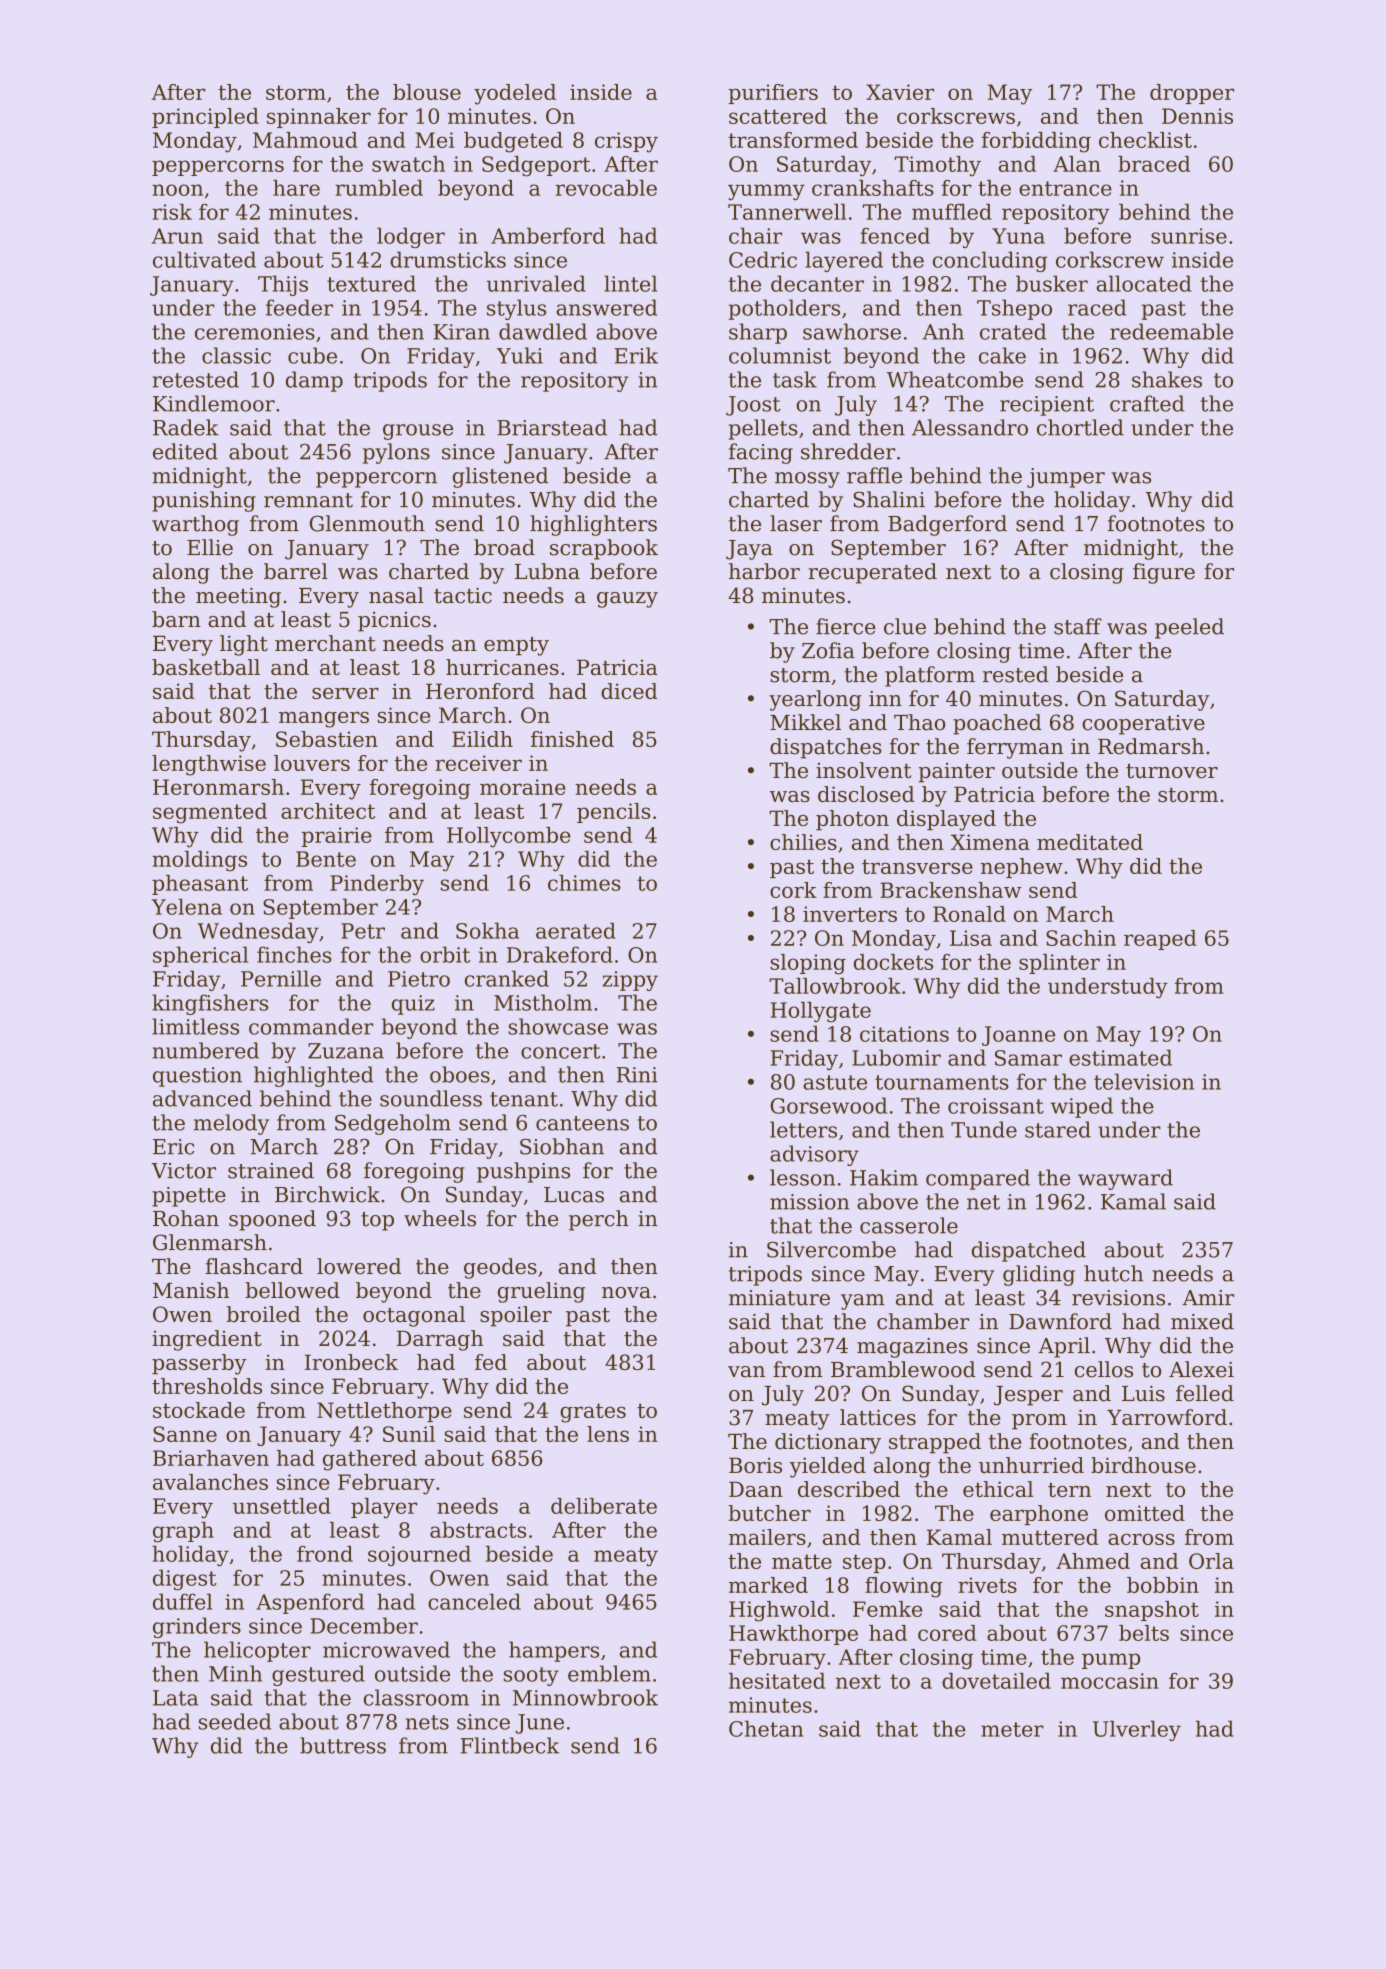  I want to click on miniature, so click(779, 1298).
